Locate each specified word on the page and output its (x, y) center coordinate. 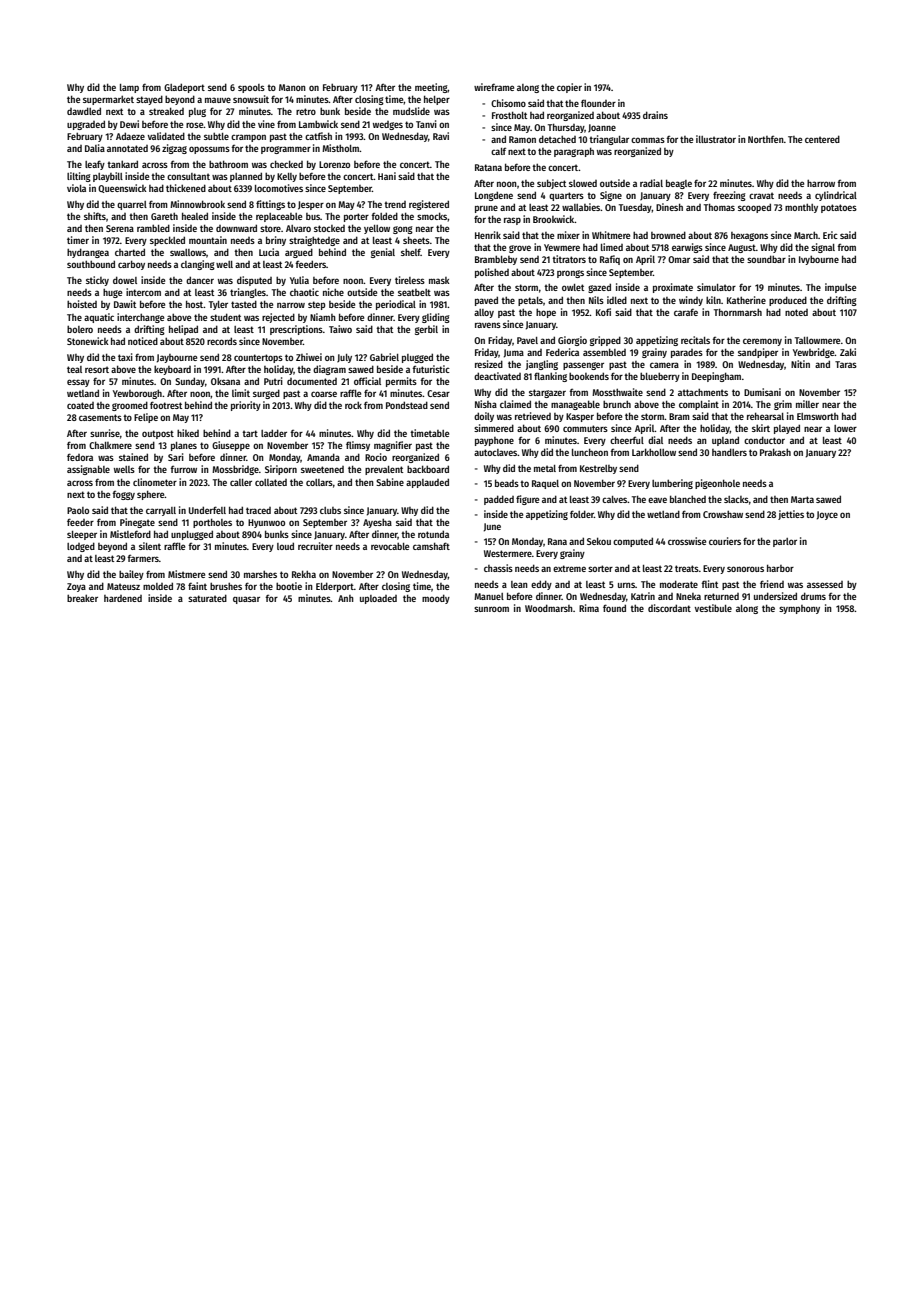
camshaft (431, 546)
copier (569, 88)
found (614, 608)
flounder (598, 103)
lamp (129, 88)
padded (499, 500)
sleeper (82, 535)
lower (845, 428)
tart (250, 433)
